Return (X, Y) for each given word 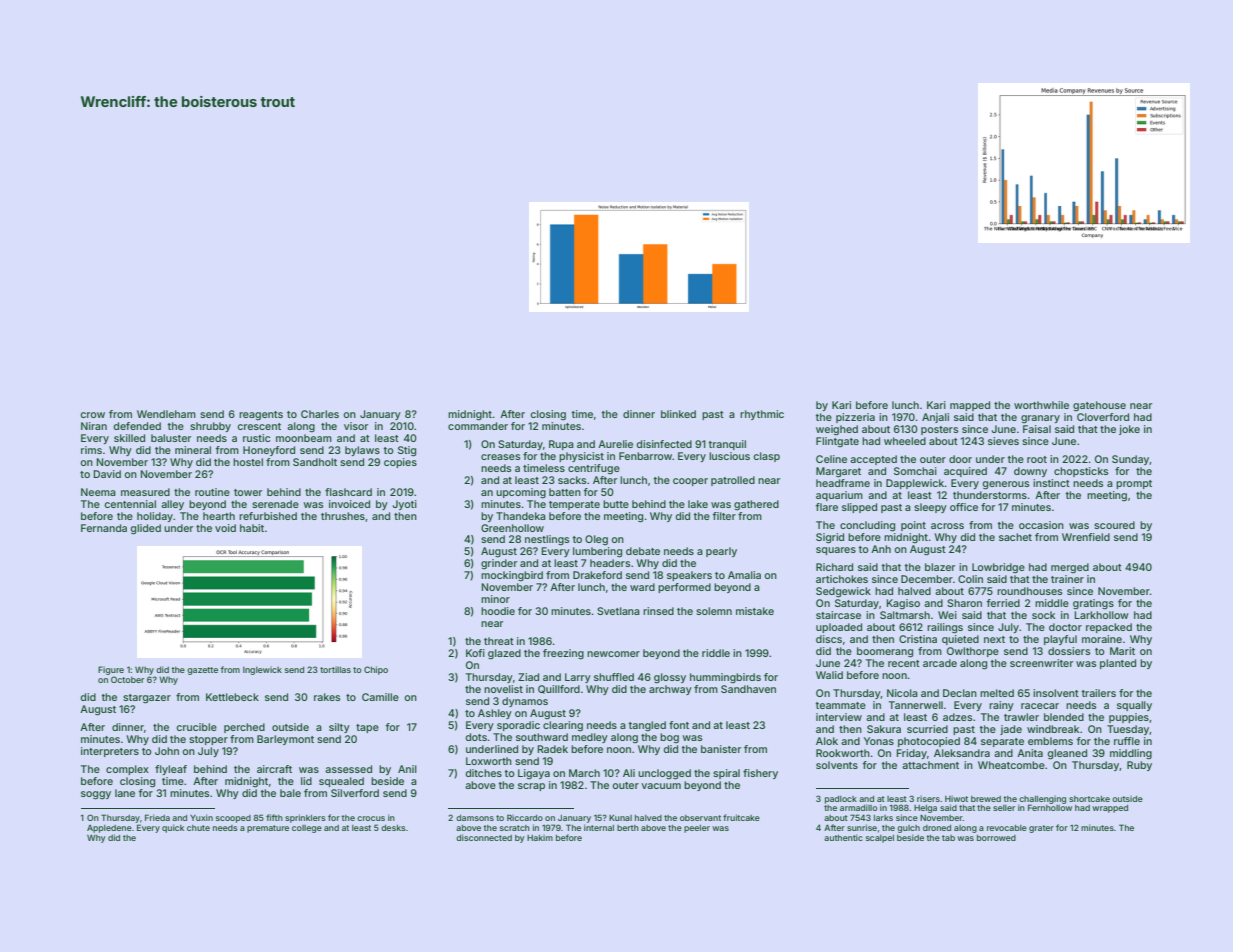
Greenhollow (512, 528)
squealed (341, 782)
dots (476, 737)
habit (252, 528)
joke (1129, 430)
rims (91, 450)
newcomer (613, 654)
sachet (1015, 537)
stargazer (147, 699)
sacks (572, 480)
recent (904, 663)
